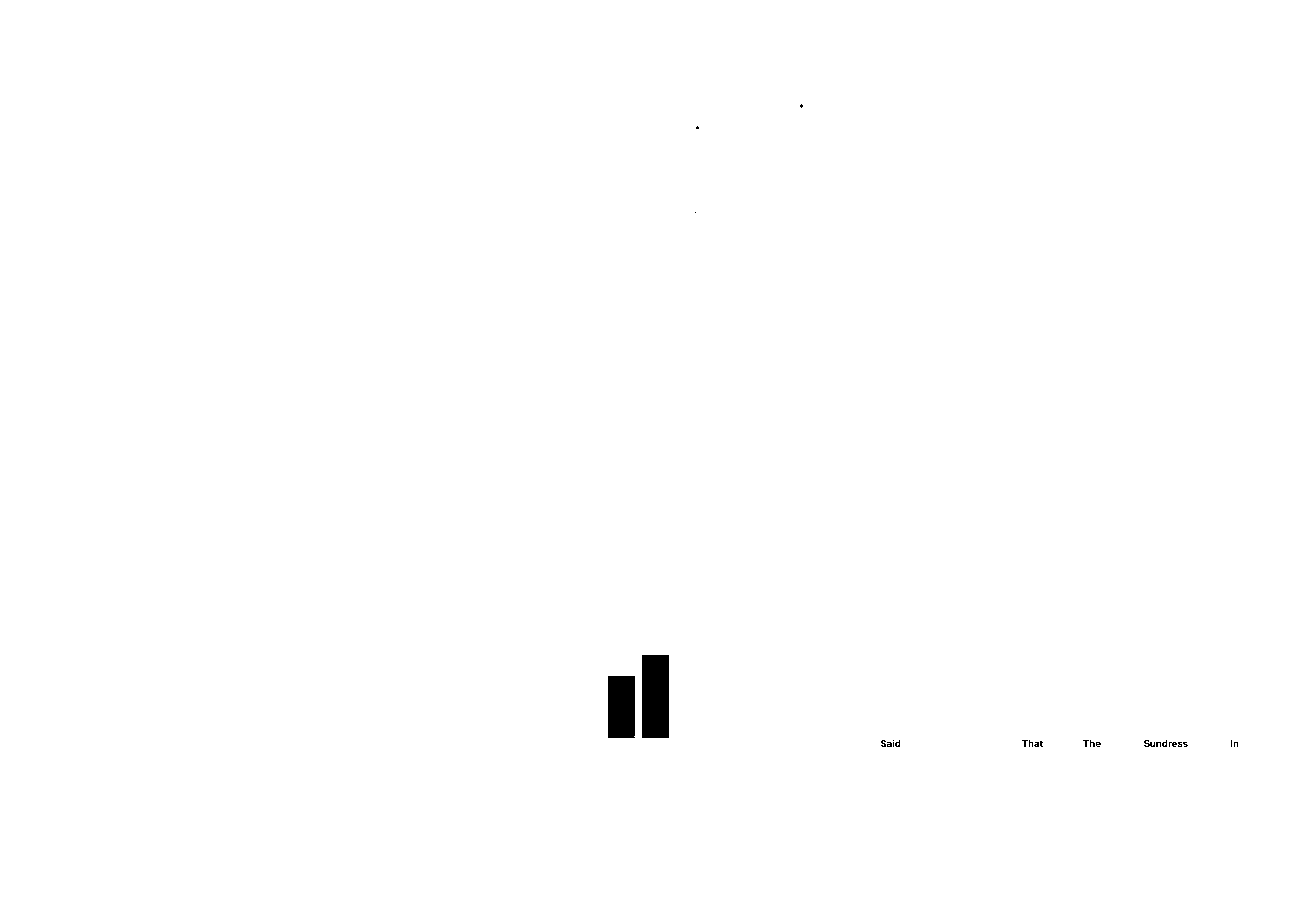 The image size is (1308, 924). What do you see at coordinates (654, 387) in the image?
I see `ranted` at bounding box center [654, 387].
